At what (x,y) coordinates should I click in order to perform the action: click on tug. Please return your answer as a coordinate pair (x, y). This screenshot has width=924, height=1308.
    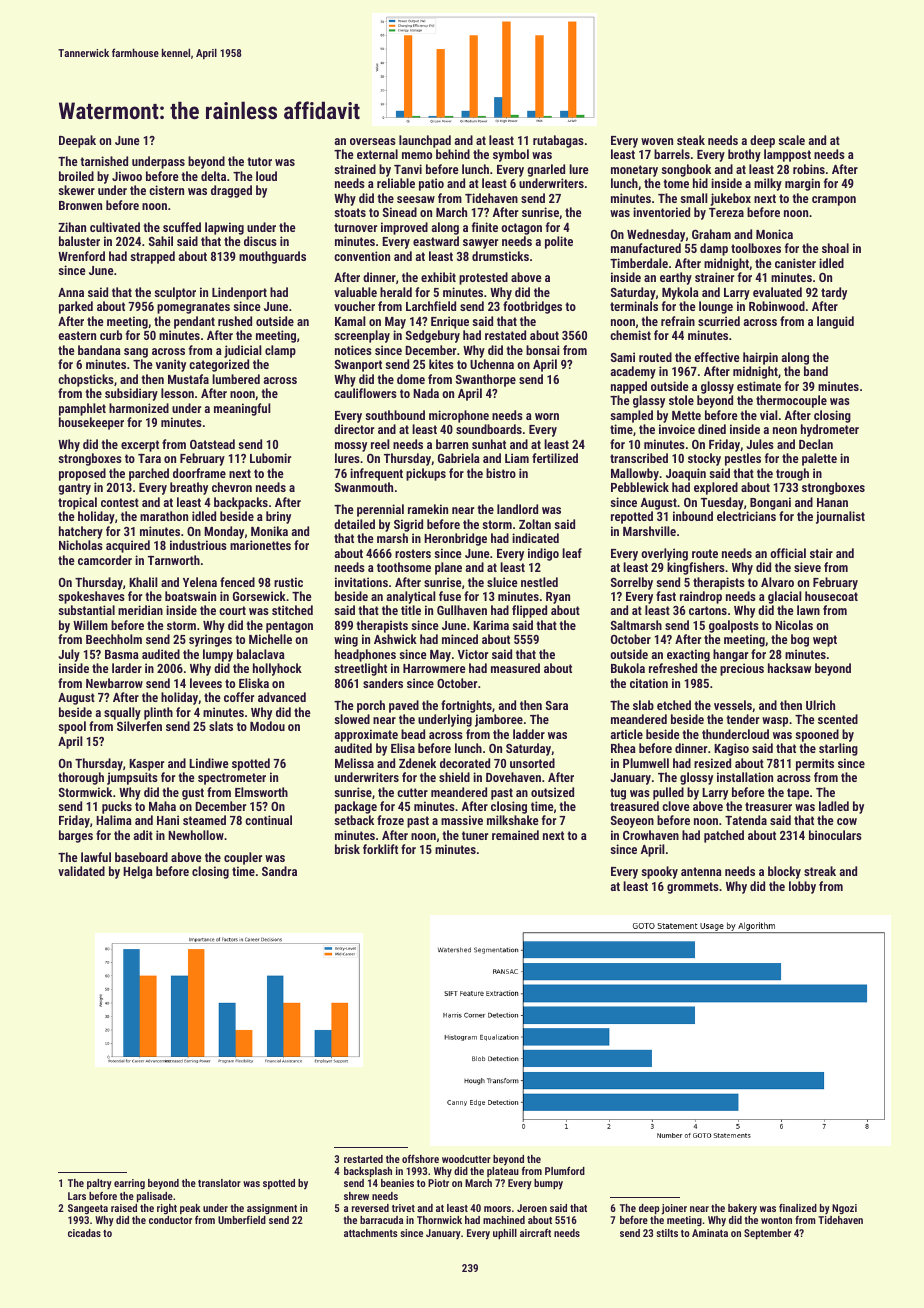
    Looking at the image, I should click on (618, 794).
